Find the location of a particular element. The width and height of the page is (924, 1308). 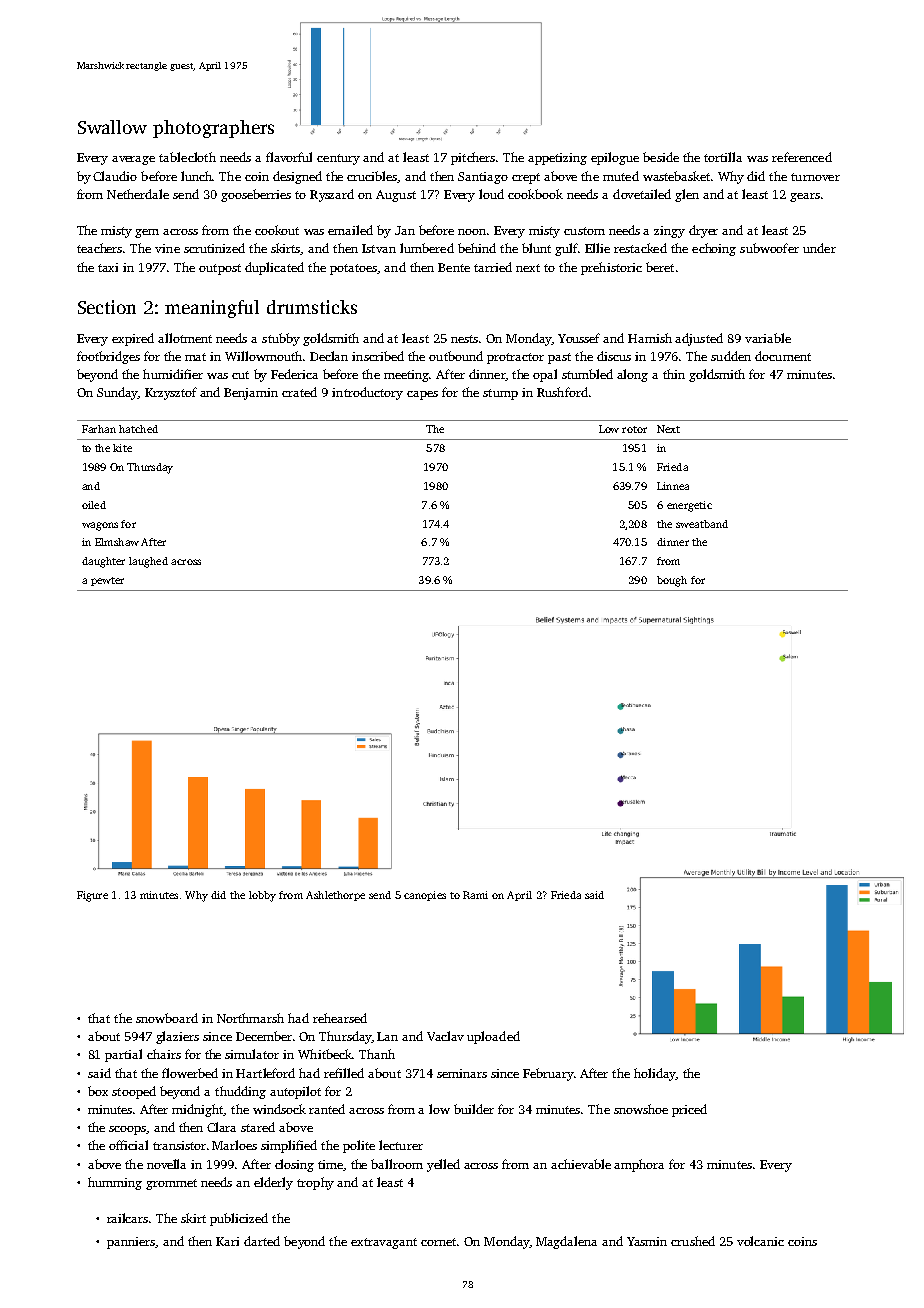

stump is located at coordinates (500, 394).
